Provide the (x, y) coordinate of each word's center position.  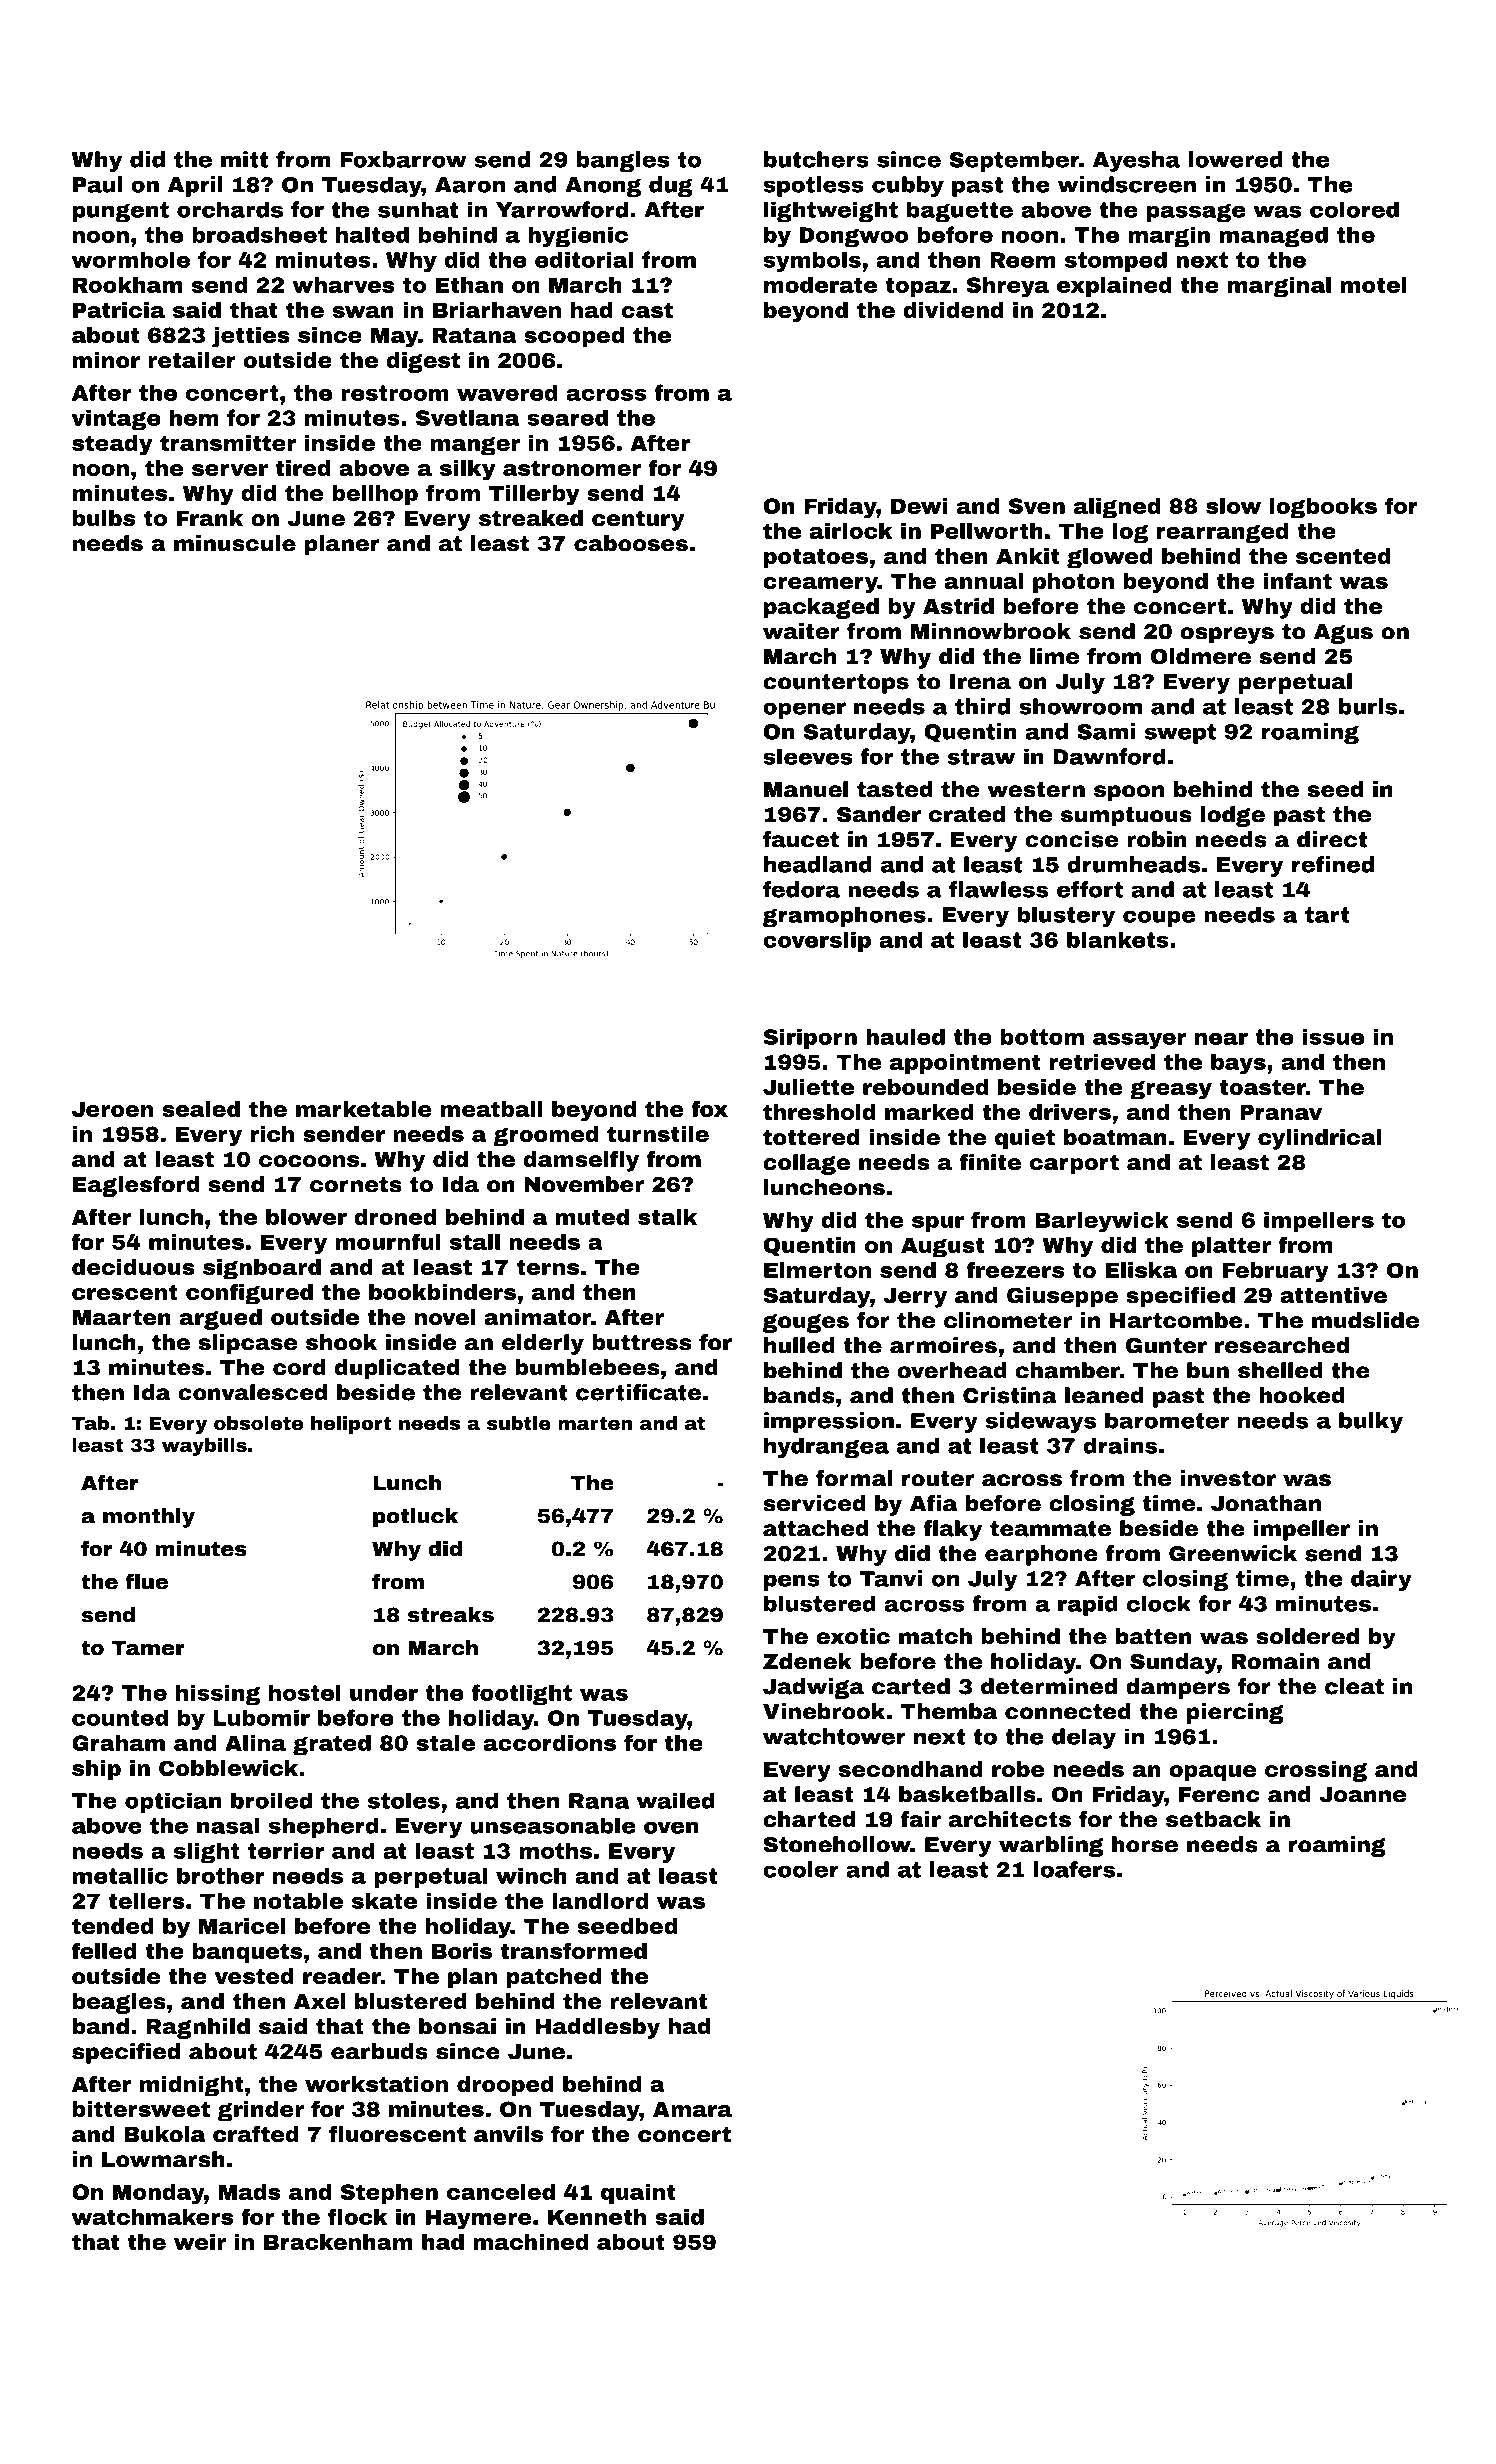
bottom (1042, 1036)
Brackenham (338, 2242)
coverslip (817, 941)
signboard (262, 1269)
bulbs (104, 518)
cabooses (631, 543)
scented (1343, 556)
